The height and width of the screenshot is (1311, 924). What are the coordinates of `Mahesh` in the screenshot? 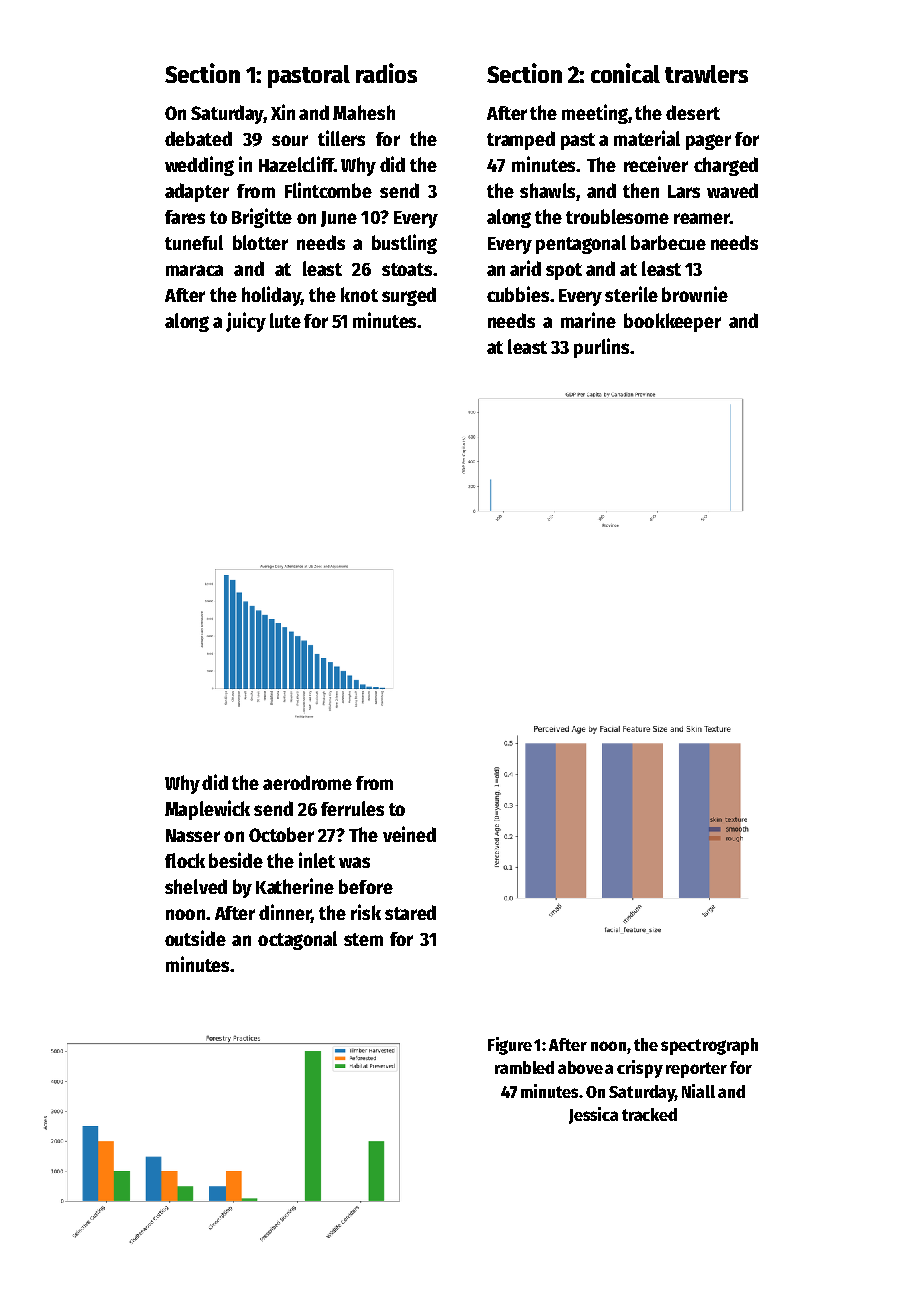 It's located at (364, 112).
